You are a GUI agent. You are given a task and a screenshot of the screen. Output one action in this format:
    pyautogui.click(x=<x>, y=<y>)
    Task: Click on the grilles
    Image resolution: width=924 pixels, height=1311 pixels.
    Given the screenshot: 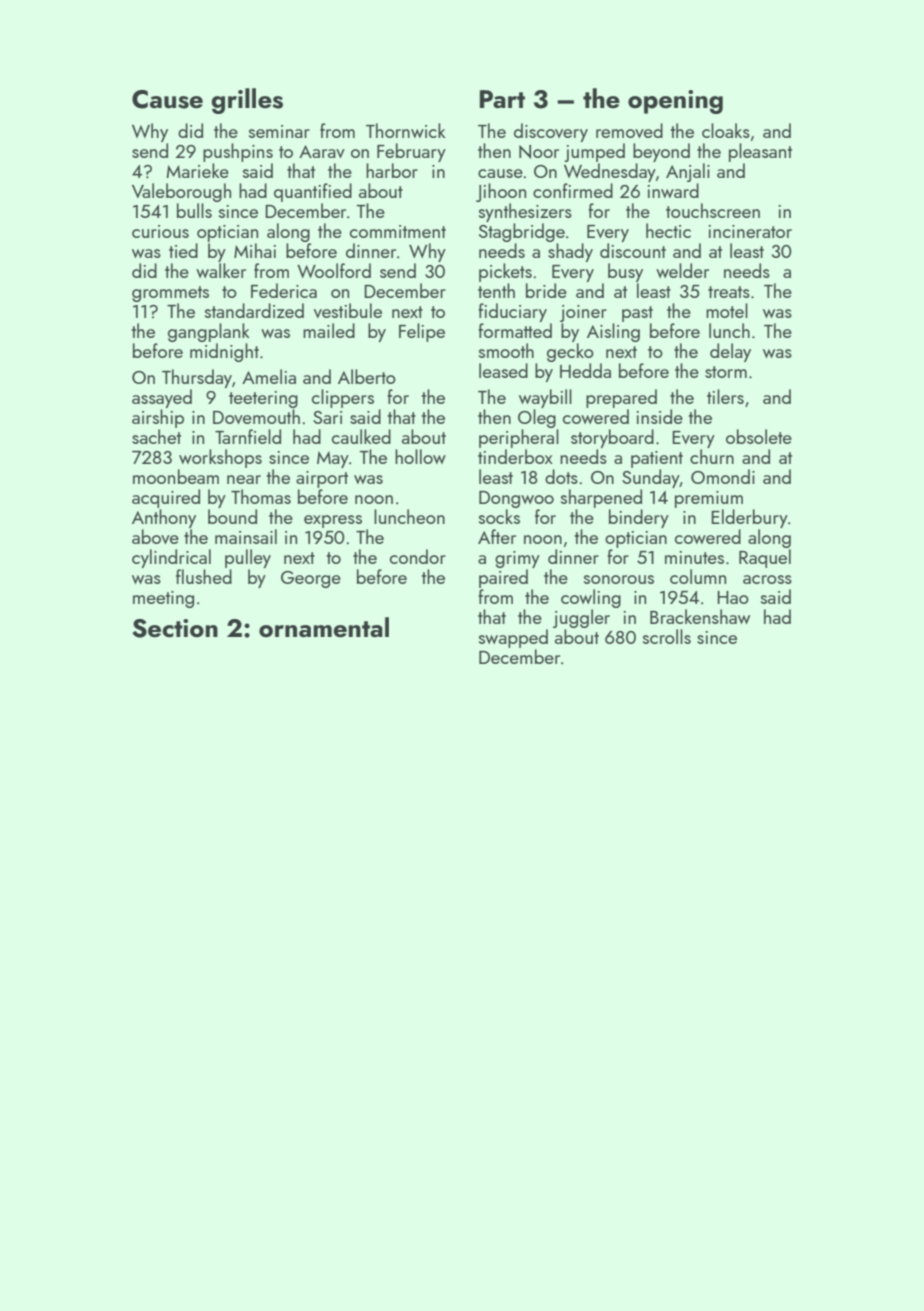 What is the action you would take?
    pyautogui.click(x=247, y=101)
